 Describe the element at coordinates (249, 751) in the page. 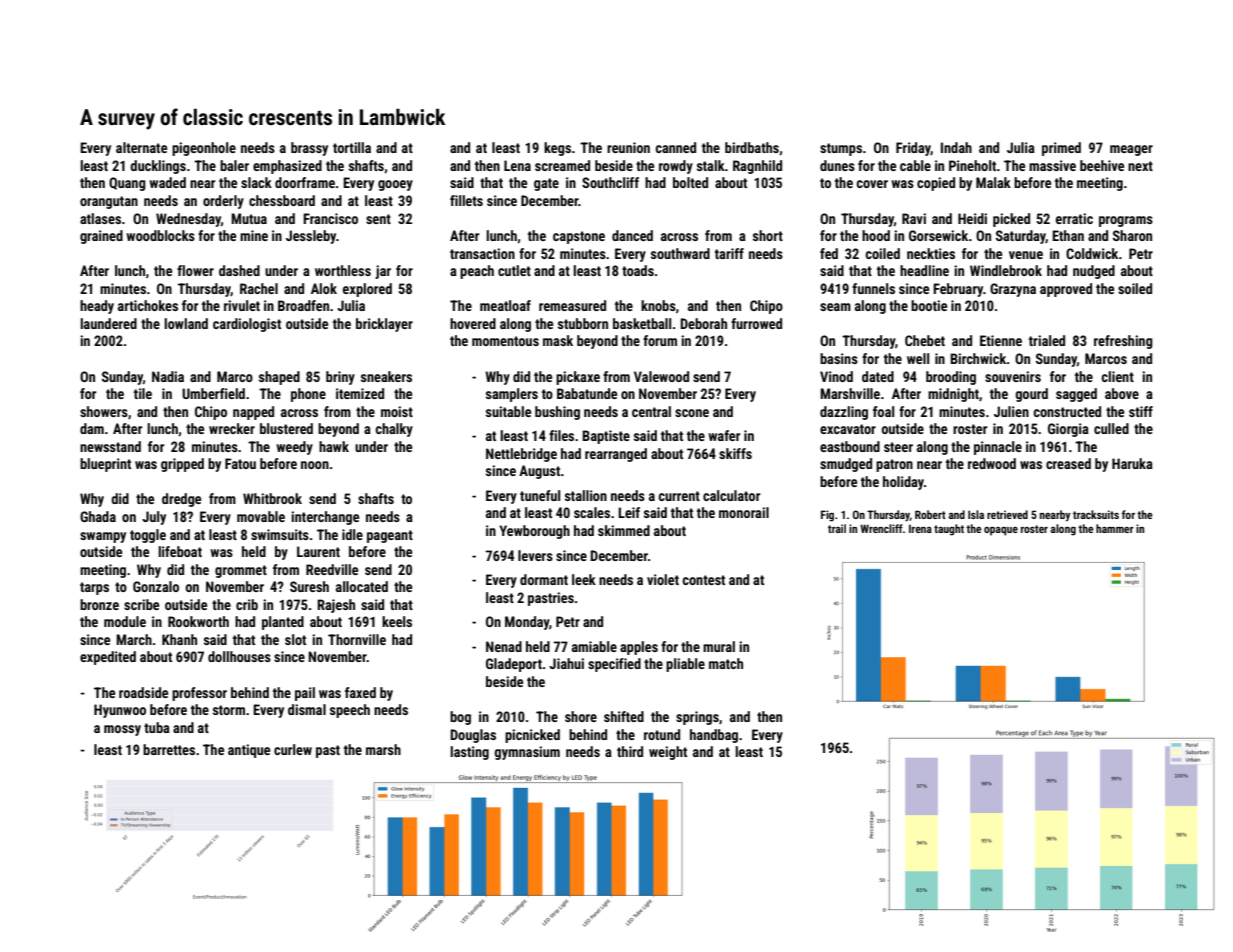

I see `antique` at that location.
